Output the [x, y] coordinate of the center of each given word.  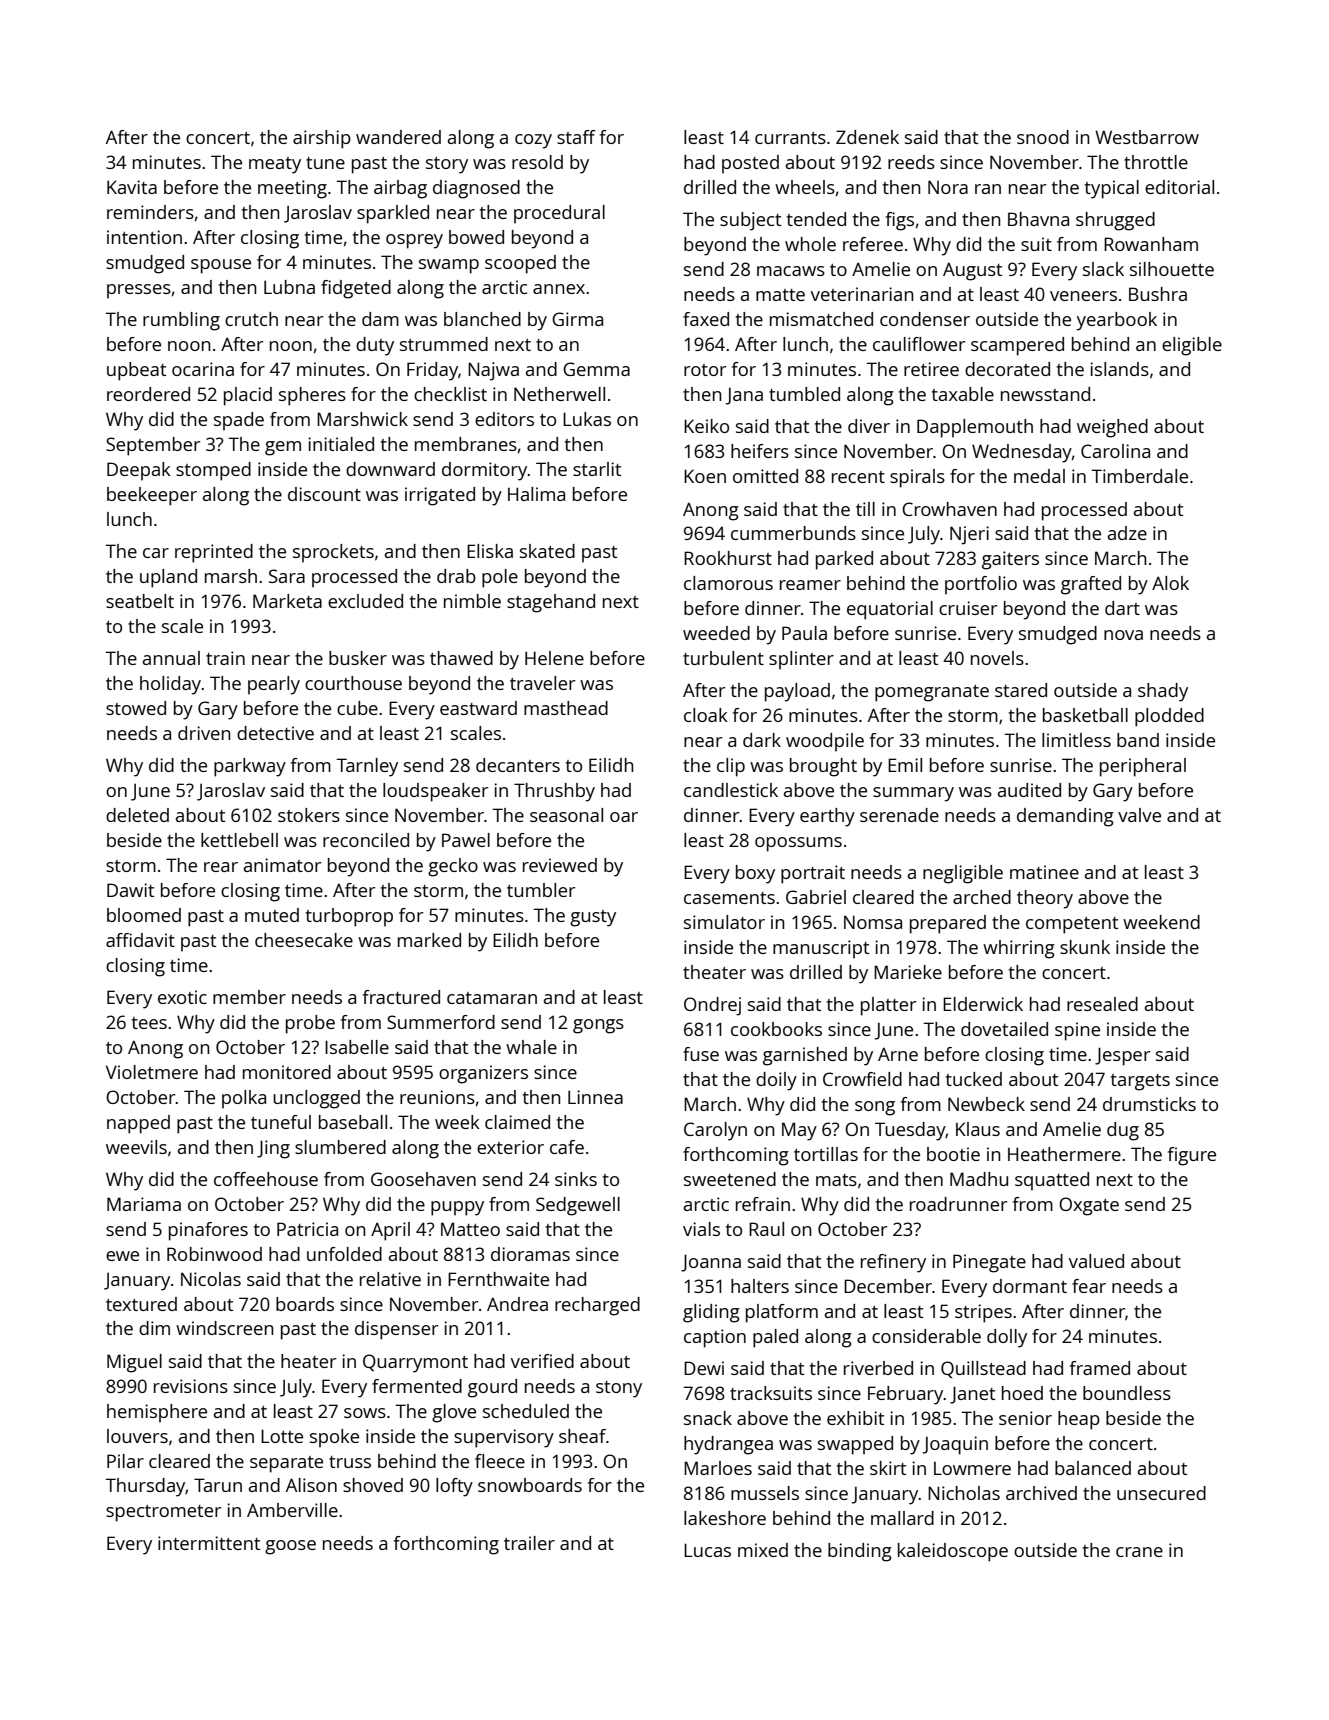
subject [750, 221]
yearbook [1116, 321]
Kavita [132, 187]
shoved [373, 1485]
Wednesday [1022, 453]
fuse [701, 1054]
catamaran [492, 998]
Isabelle [357, 1047]
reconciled [366, 840]
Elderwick [983, 1004]
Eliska [490, 551]
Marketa [287, 601]
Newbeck [986, 1104]
